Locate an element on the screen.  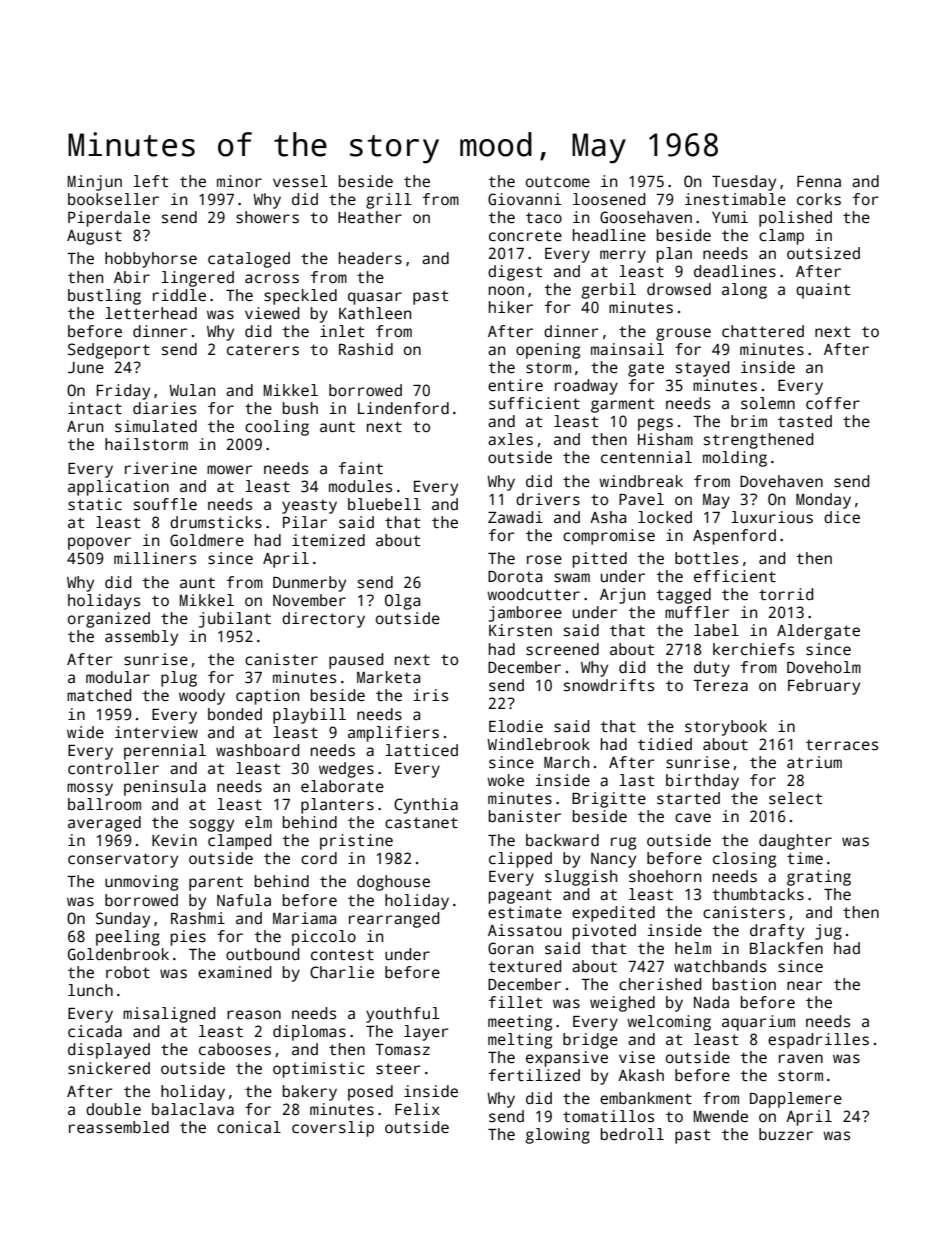
cave is located at coordinates (693, 818).
